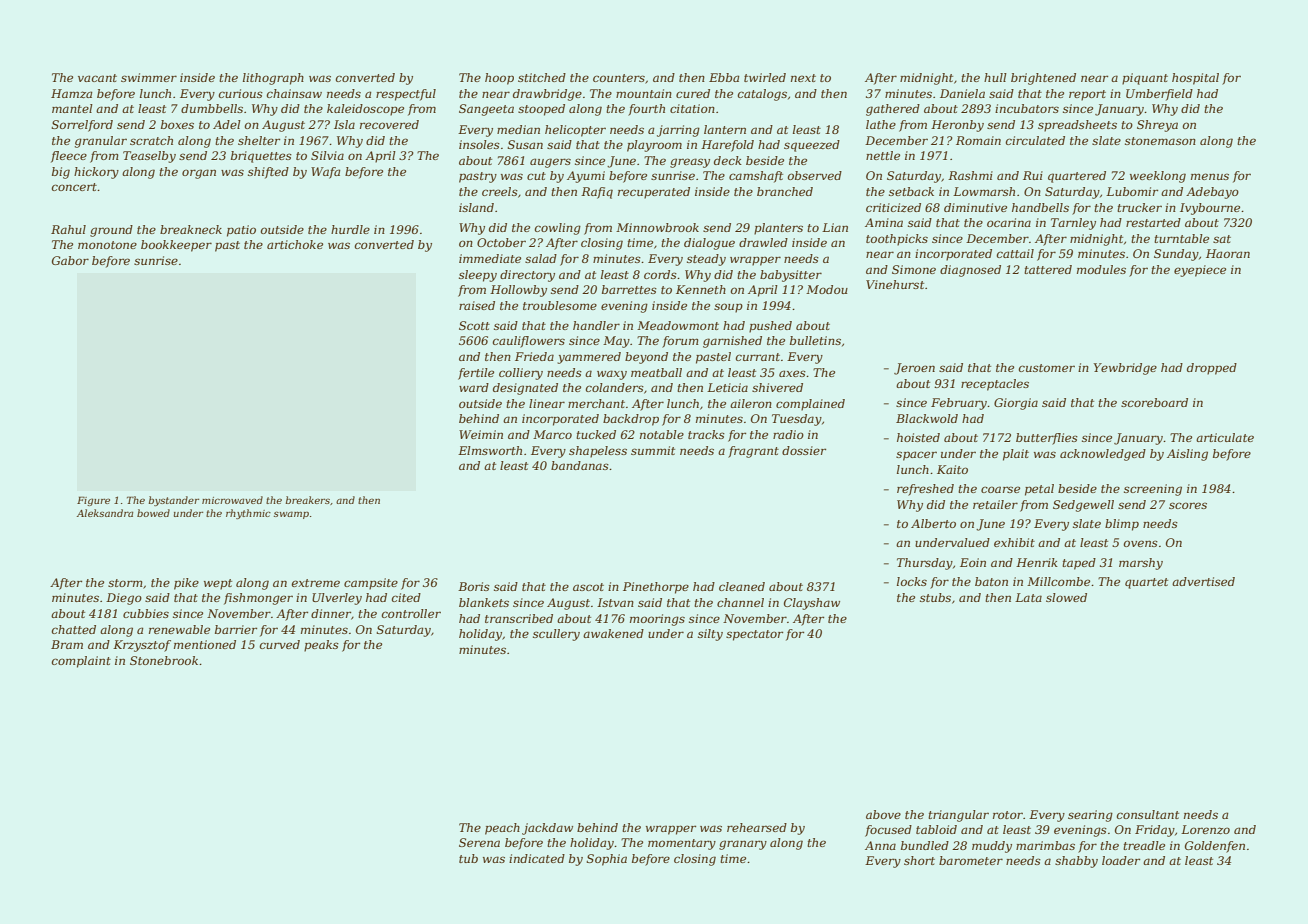  I want to click on Stonebrook, so click(164, 660).
